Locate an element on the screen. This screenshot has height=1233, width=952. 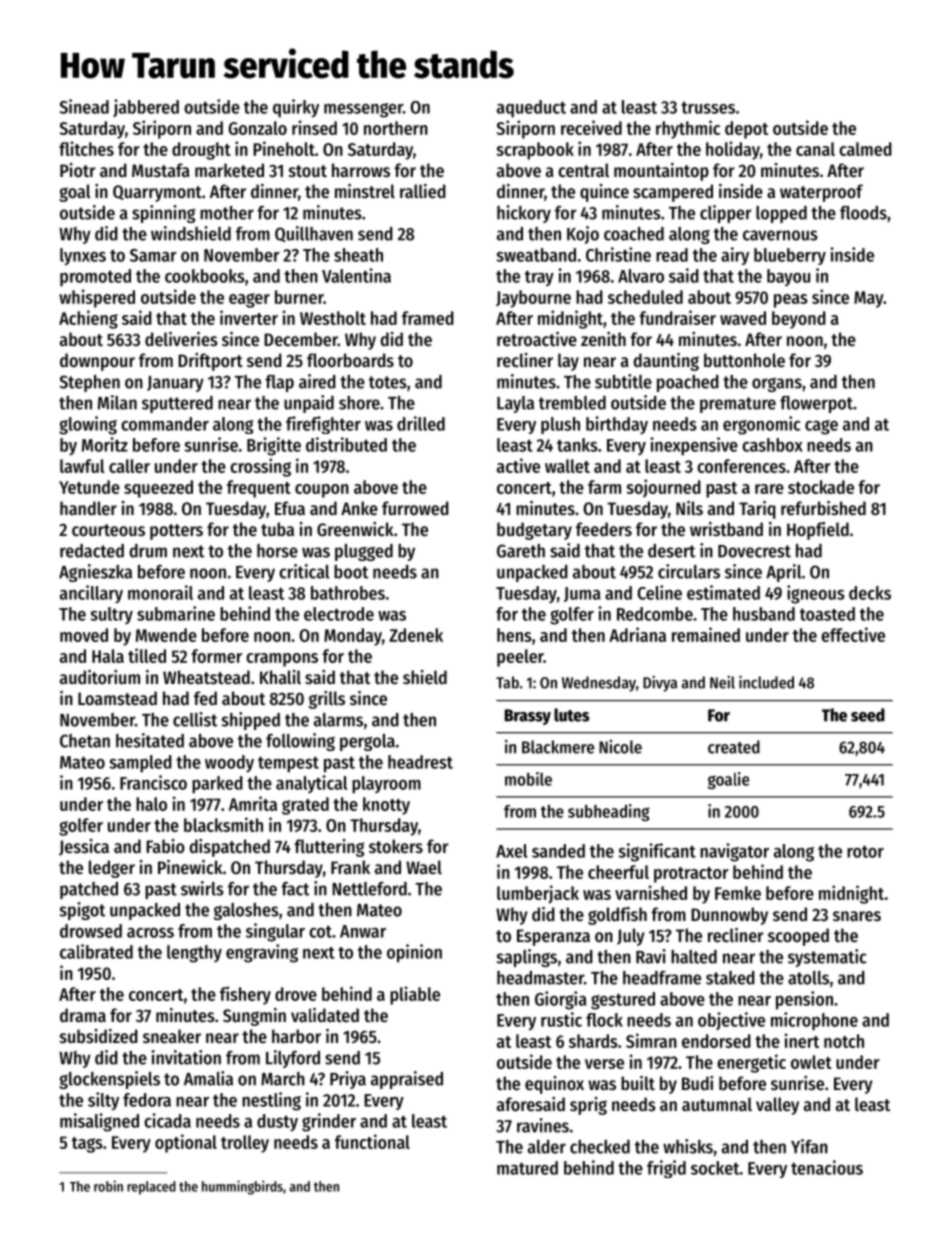
spigot is located at coordinates (83, 911).
